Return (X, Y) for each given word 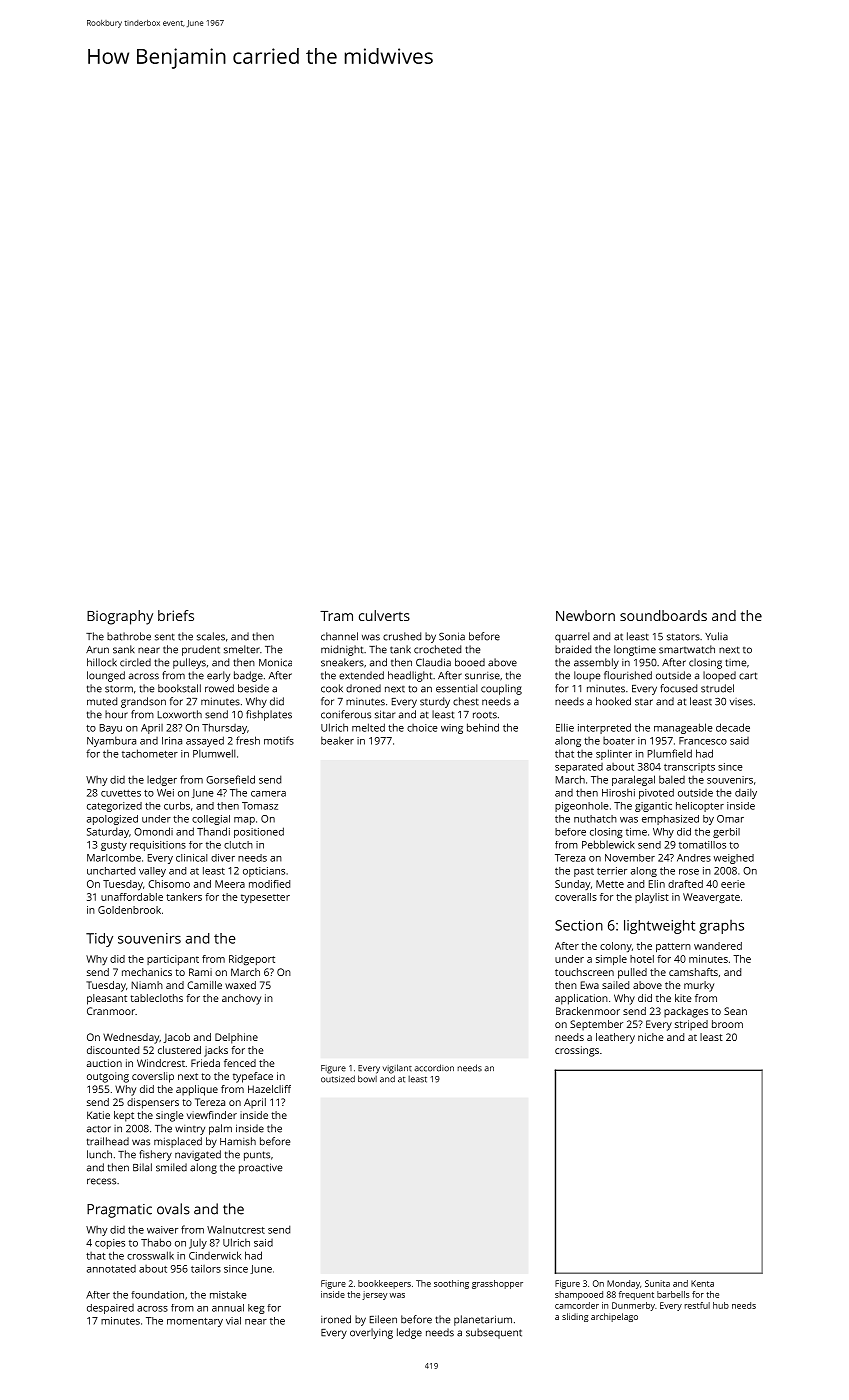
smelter (242, 649)
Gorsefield (230, 779)
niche (651, 1037)
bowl (367, 1079)
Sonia (452, 636)
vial (233, 1321)
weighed (734, 859)
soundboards (663, 615)
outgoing (108, 1077)
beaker (337, 740)
